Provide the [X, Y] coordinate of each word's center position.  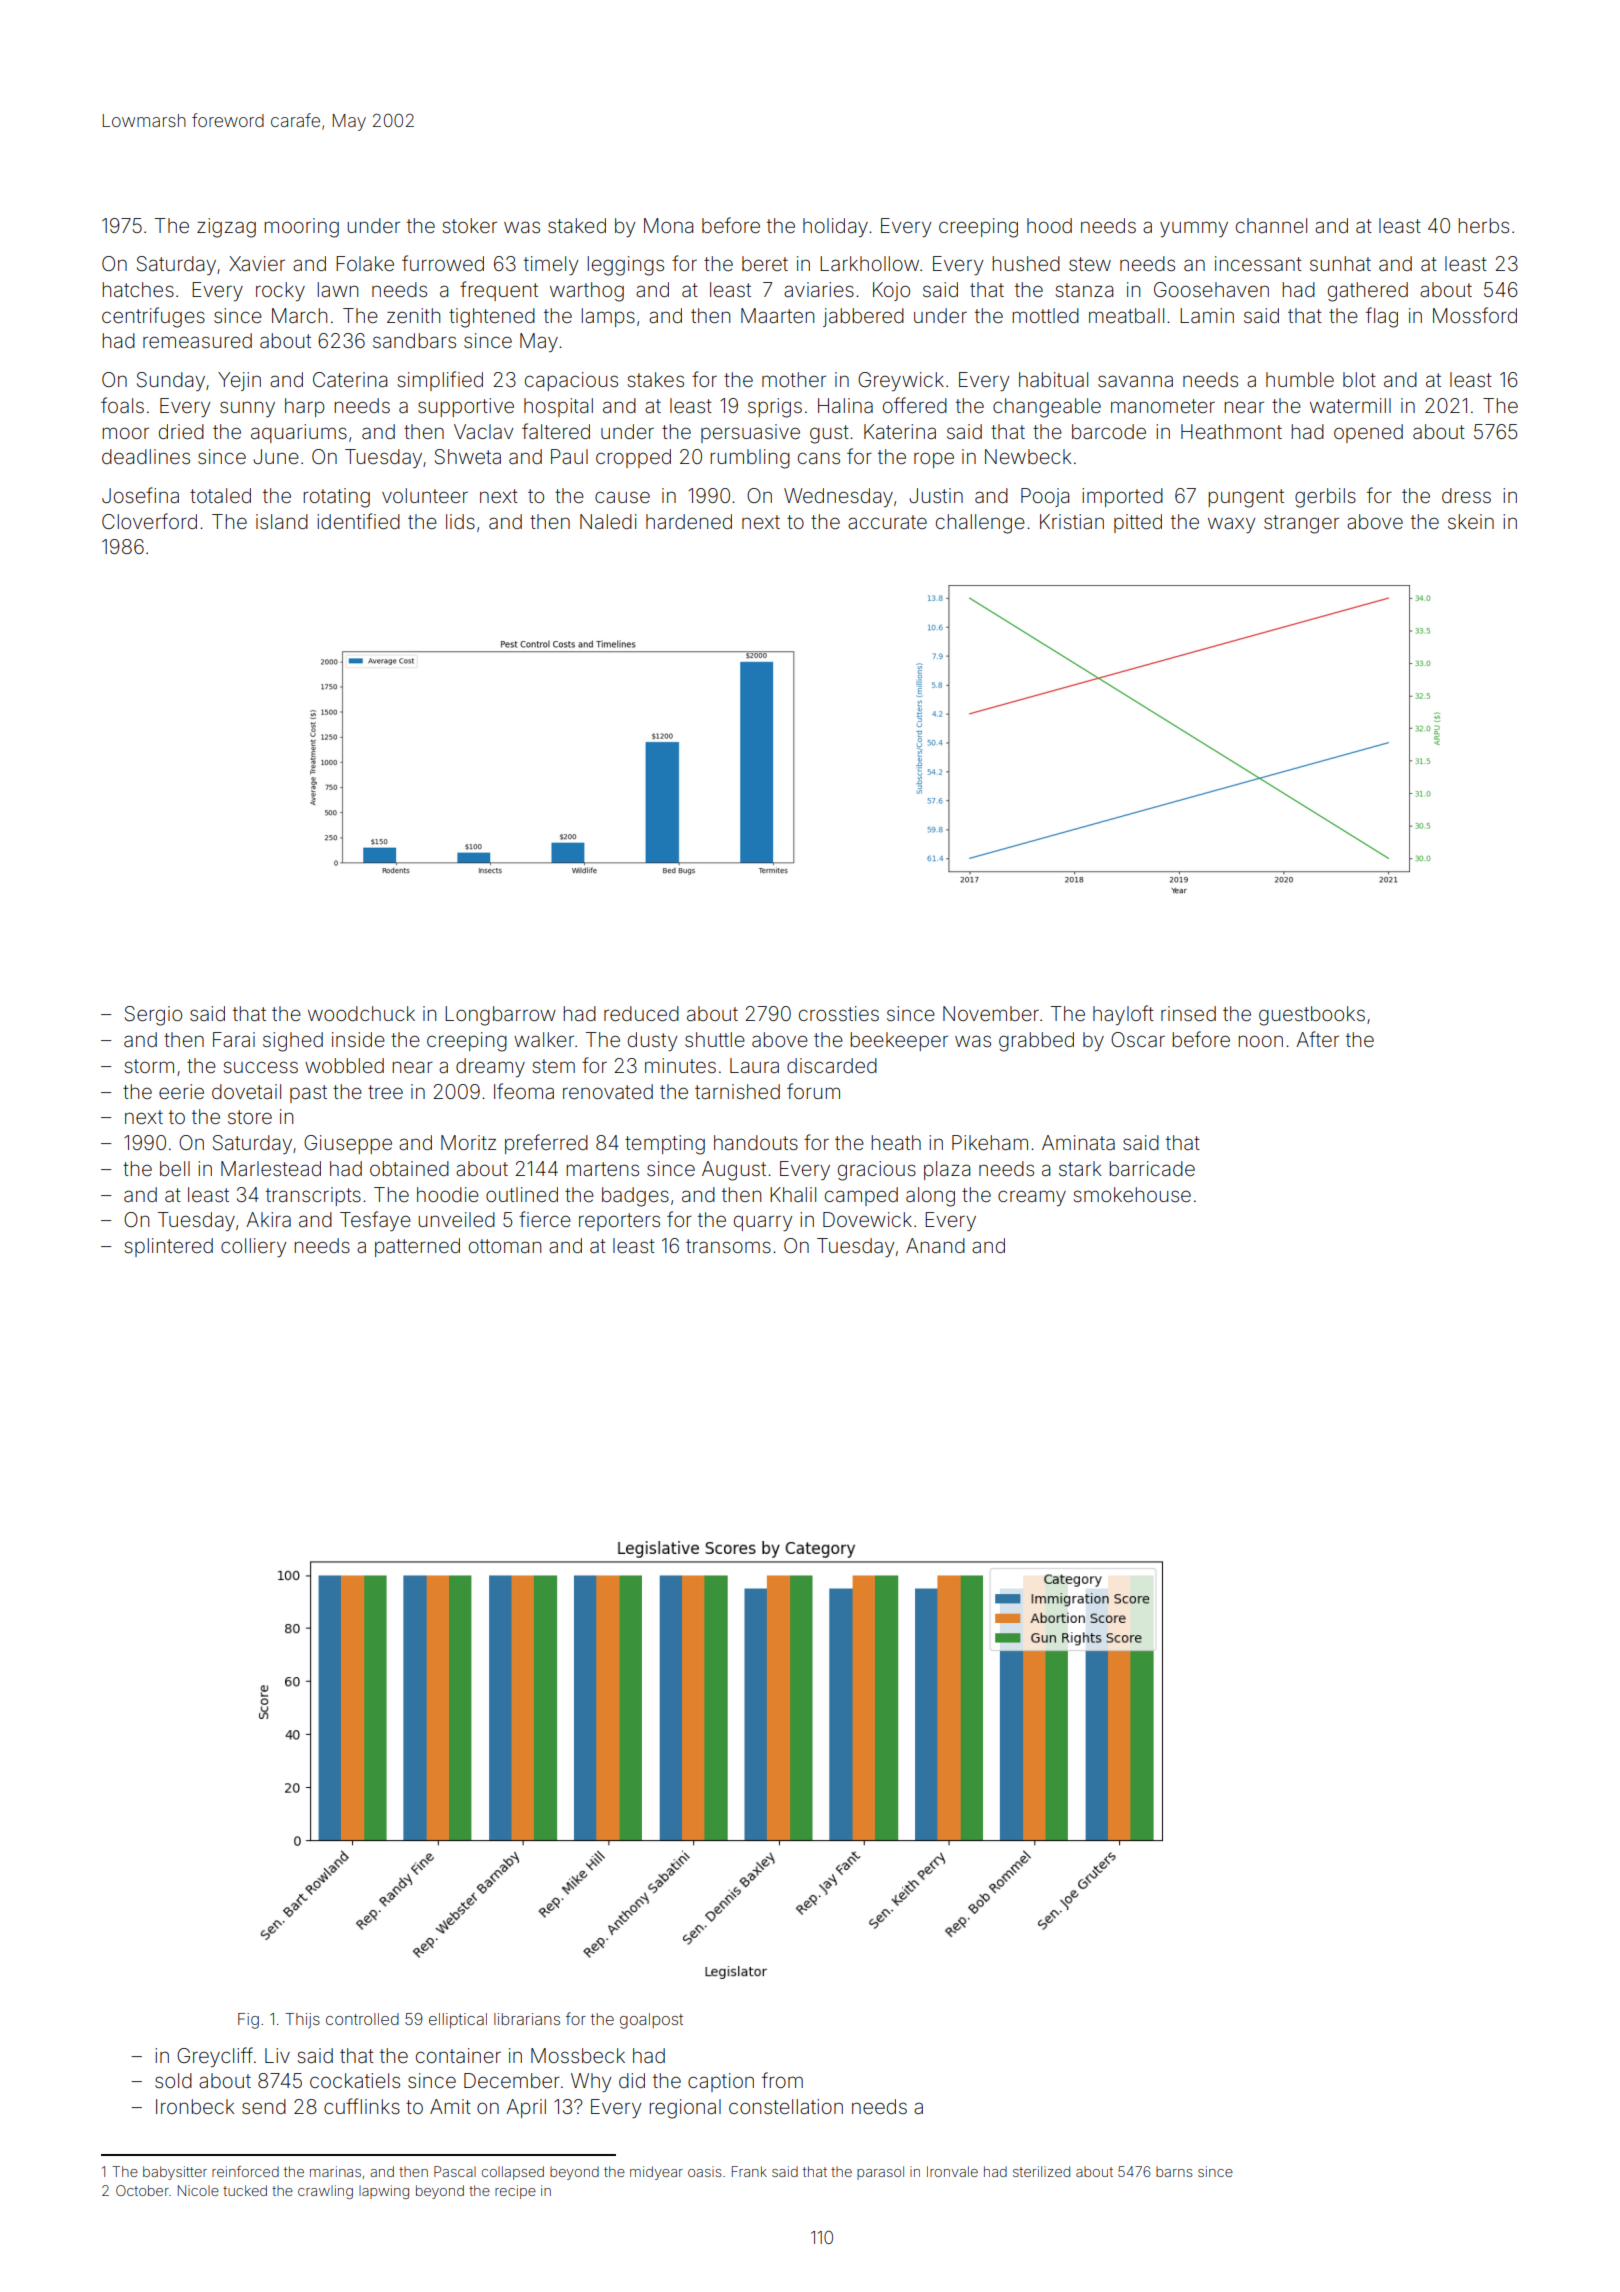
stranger [1301, 524]
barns [1174, 2171]
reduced [641, 1013]
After [1317, 1039]
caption [721, 2082]
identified [358, 521]
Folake [365, 263]
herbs [1484, 225]
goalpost [651, 2021]
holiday [835, 227]
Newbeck [1028, 456]
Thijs [302, 2021]
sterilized [1041, 2171]
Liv [277, 2055]
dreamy [490, 1067]
